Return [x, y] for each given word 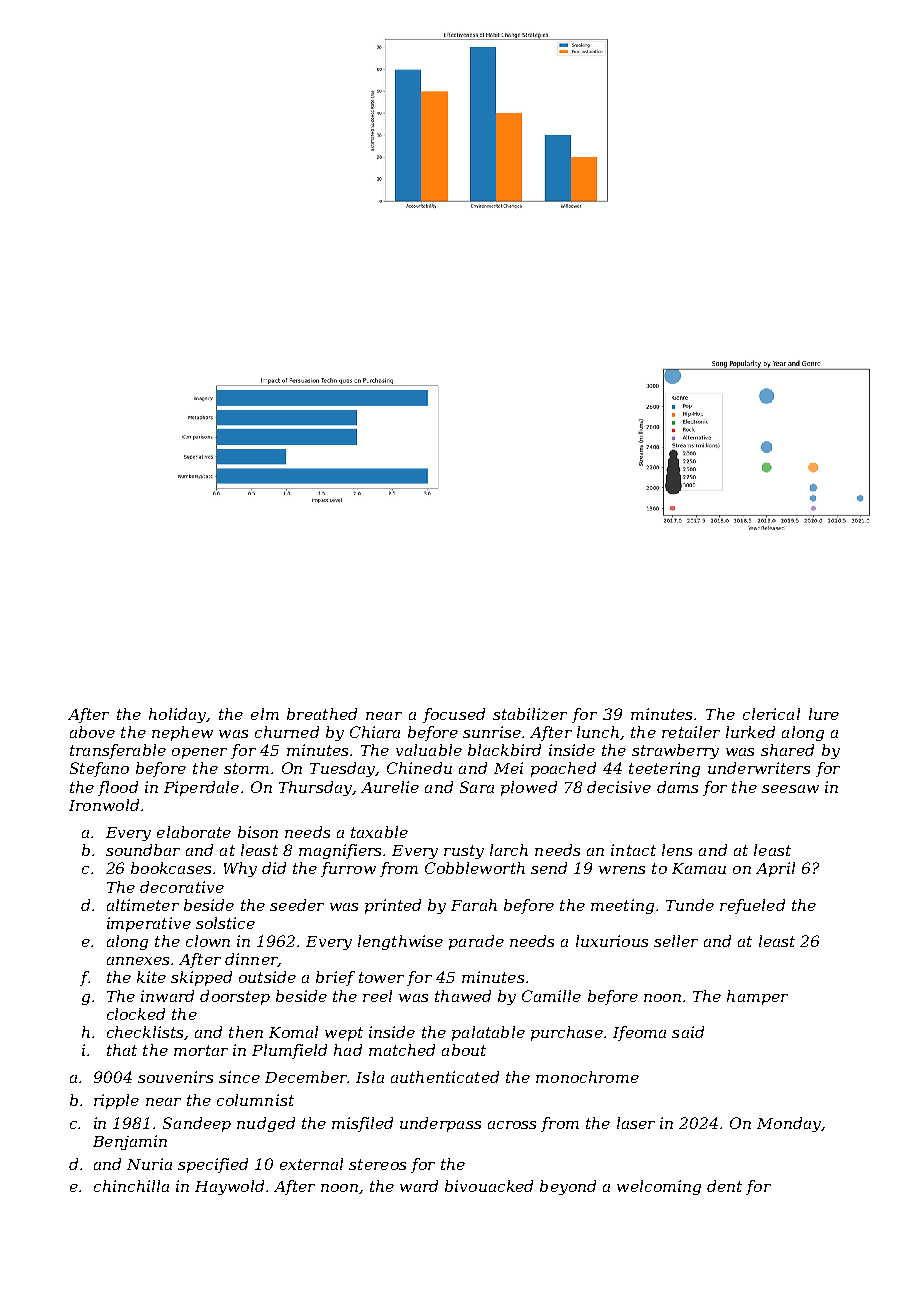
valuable [429, 750]
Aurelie [390, 787]
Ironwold [104, 805]
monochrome [587, 1077]
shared [787, 750]
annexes [138, 961]
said [688, 1032]
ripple [116, 1101]
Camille [551, 996]
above [92, 732]
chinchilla [131, 1186]
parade [476, 942]
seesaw [790, 789]
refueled [752, 906]
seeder [297, 905]
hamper [757, 997]
